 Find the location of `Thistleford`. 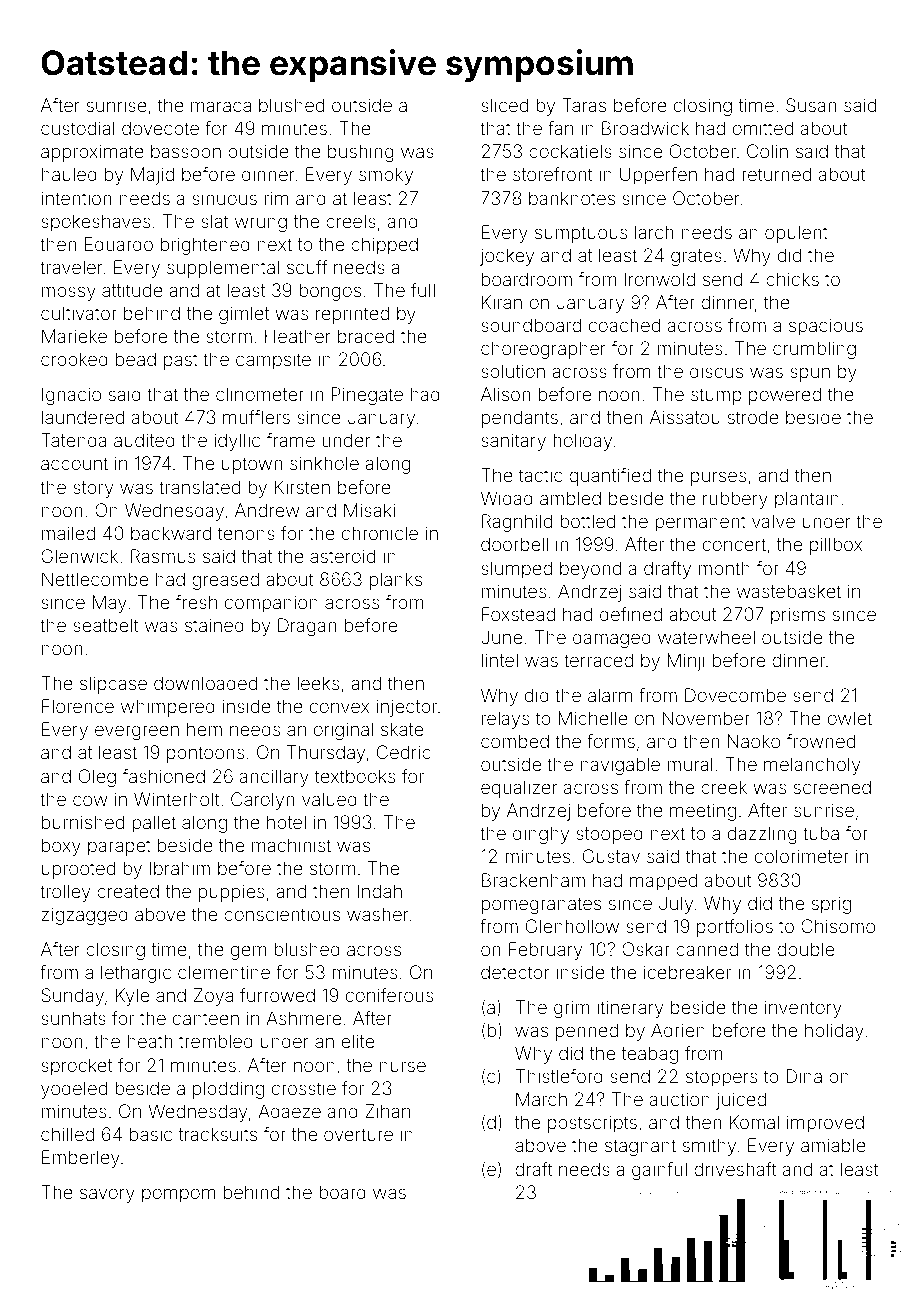

Thistleford is located at coordinates (559, 1076).
